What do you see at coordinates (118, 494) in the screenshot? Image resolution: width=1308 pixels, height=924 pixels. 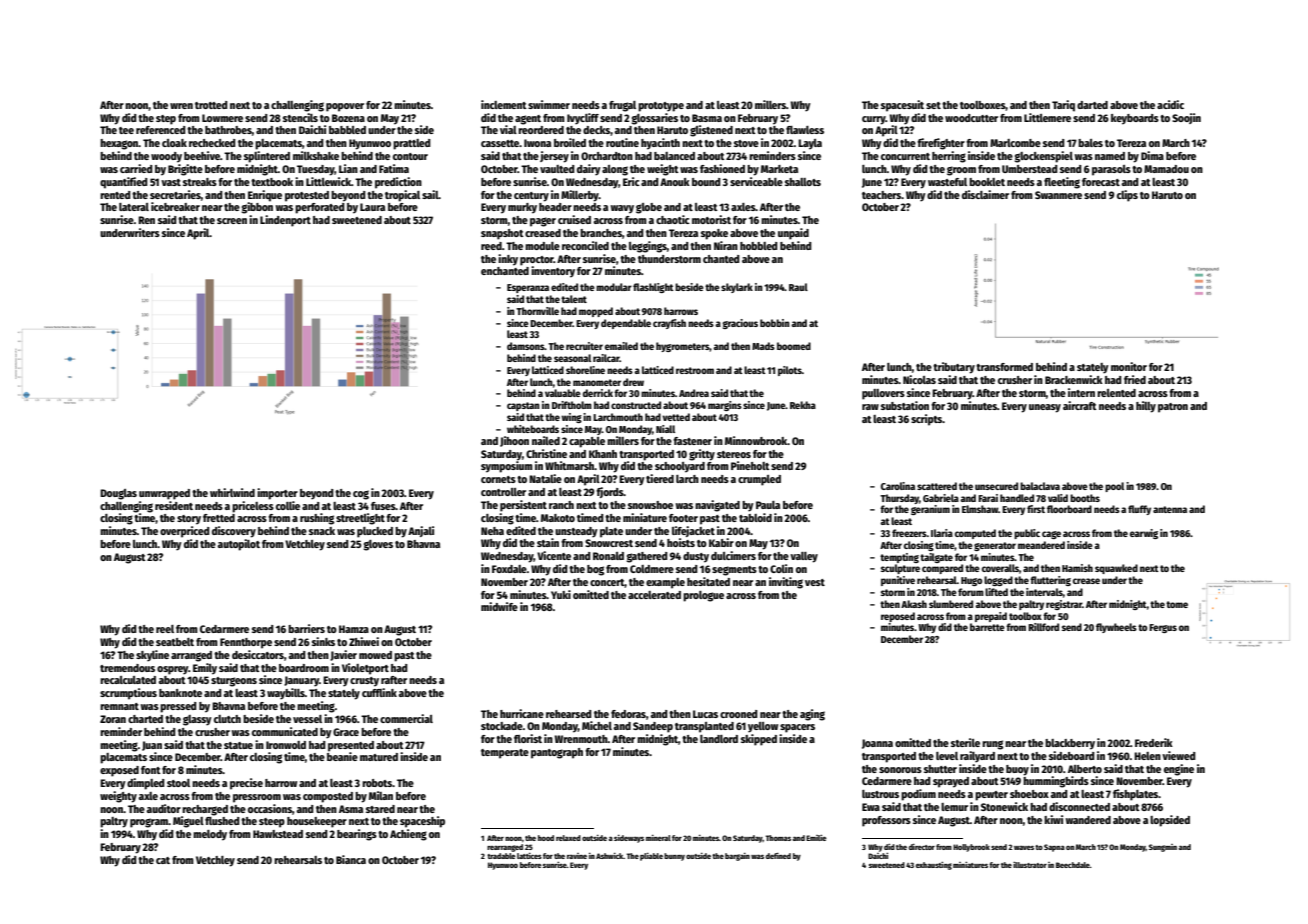 I see `Douglas` at bounding box center [118, 494].
